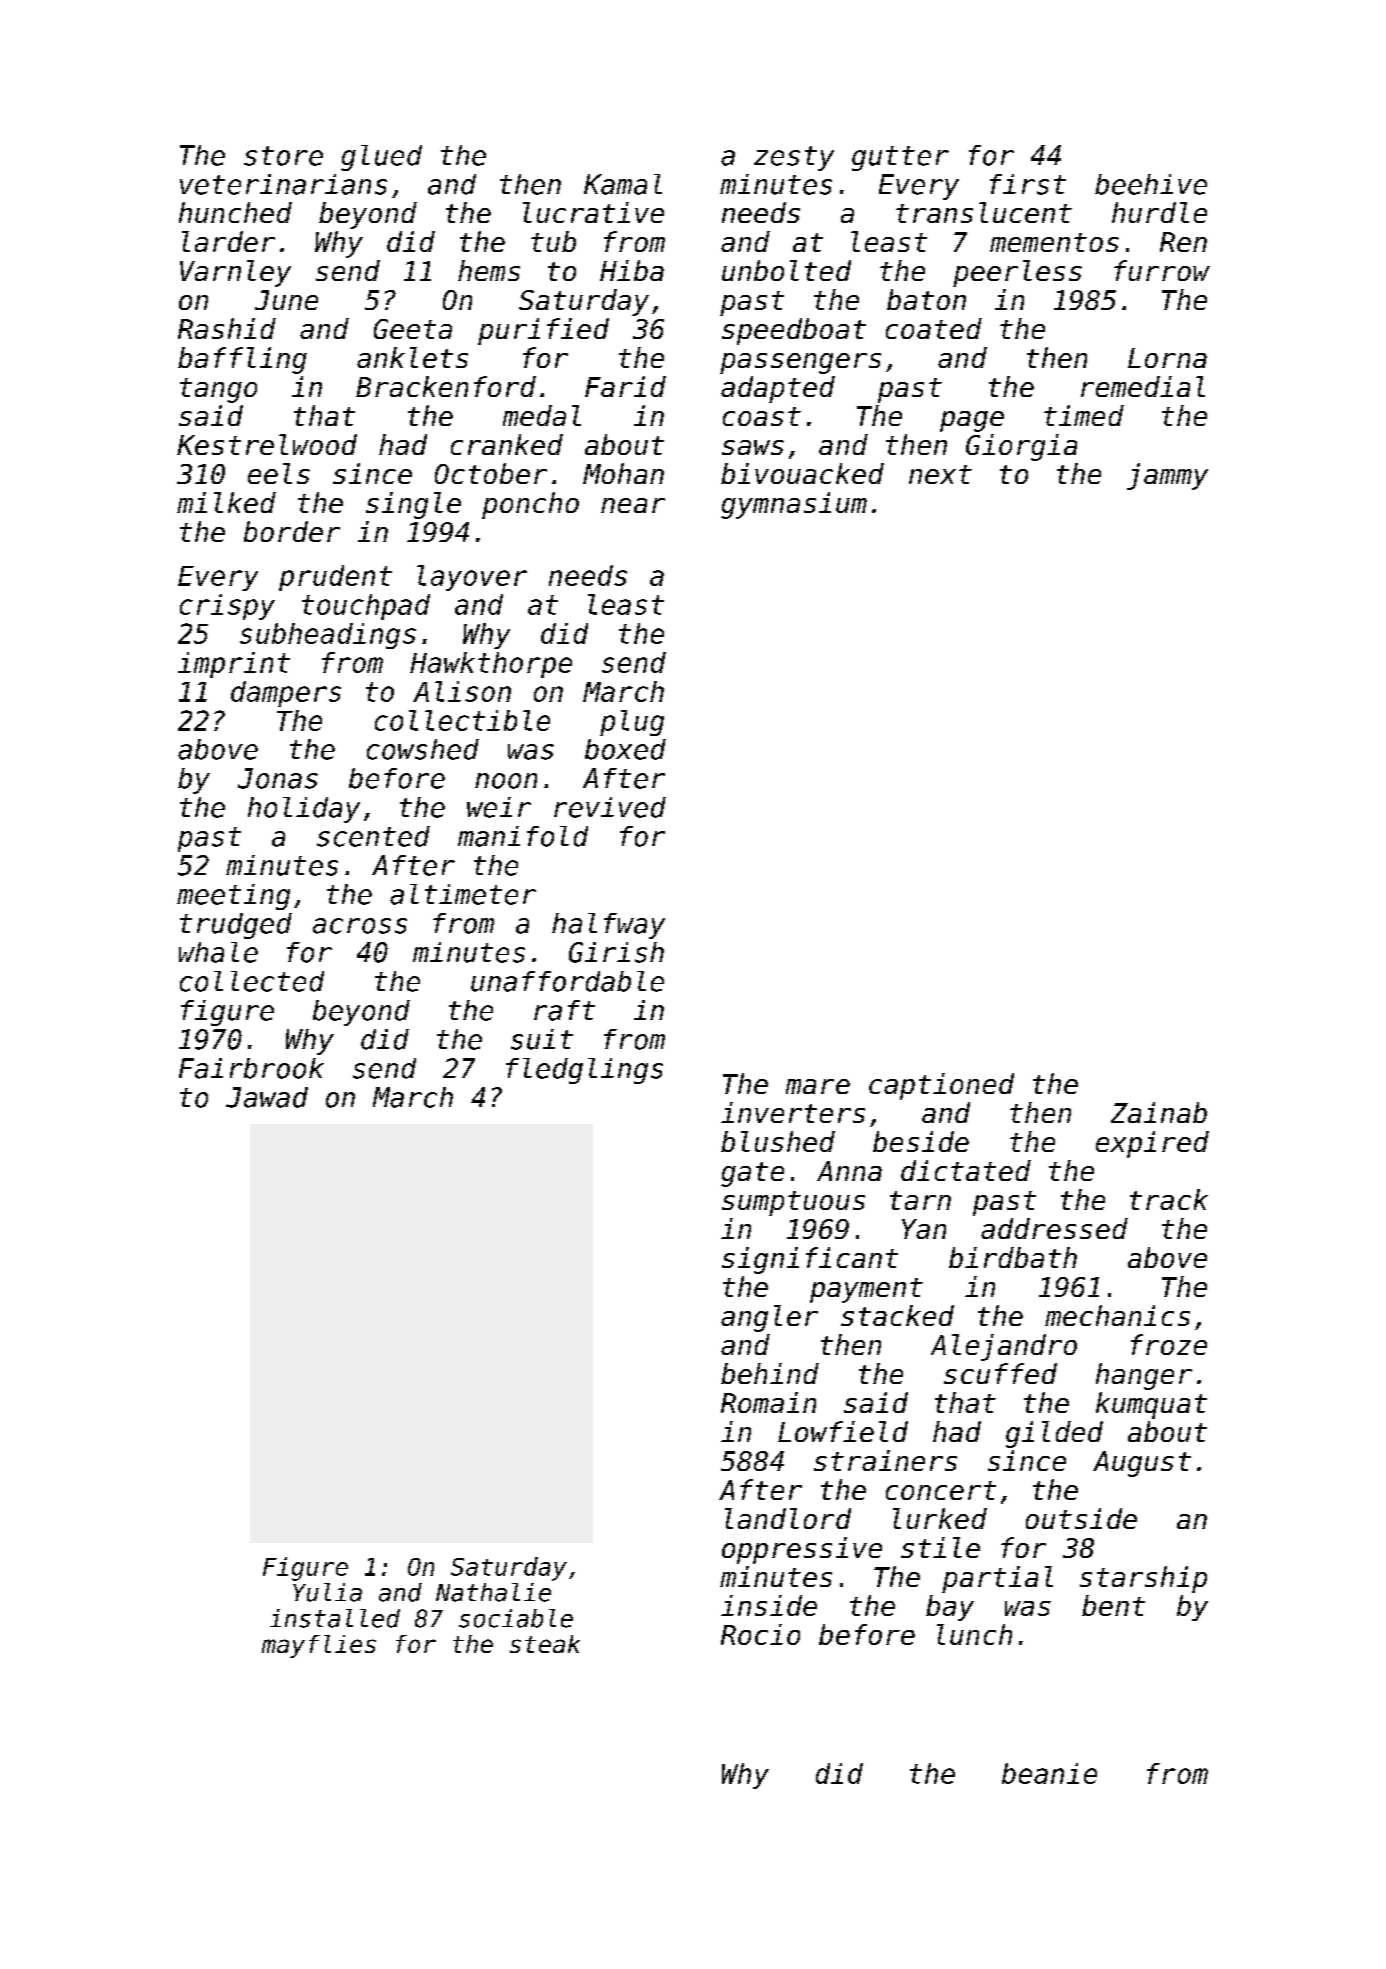  I want to click on starship, so click(1143, 1579).
